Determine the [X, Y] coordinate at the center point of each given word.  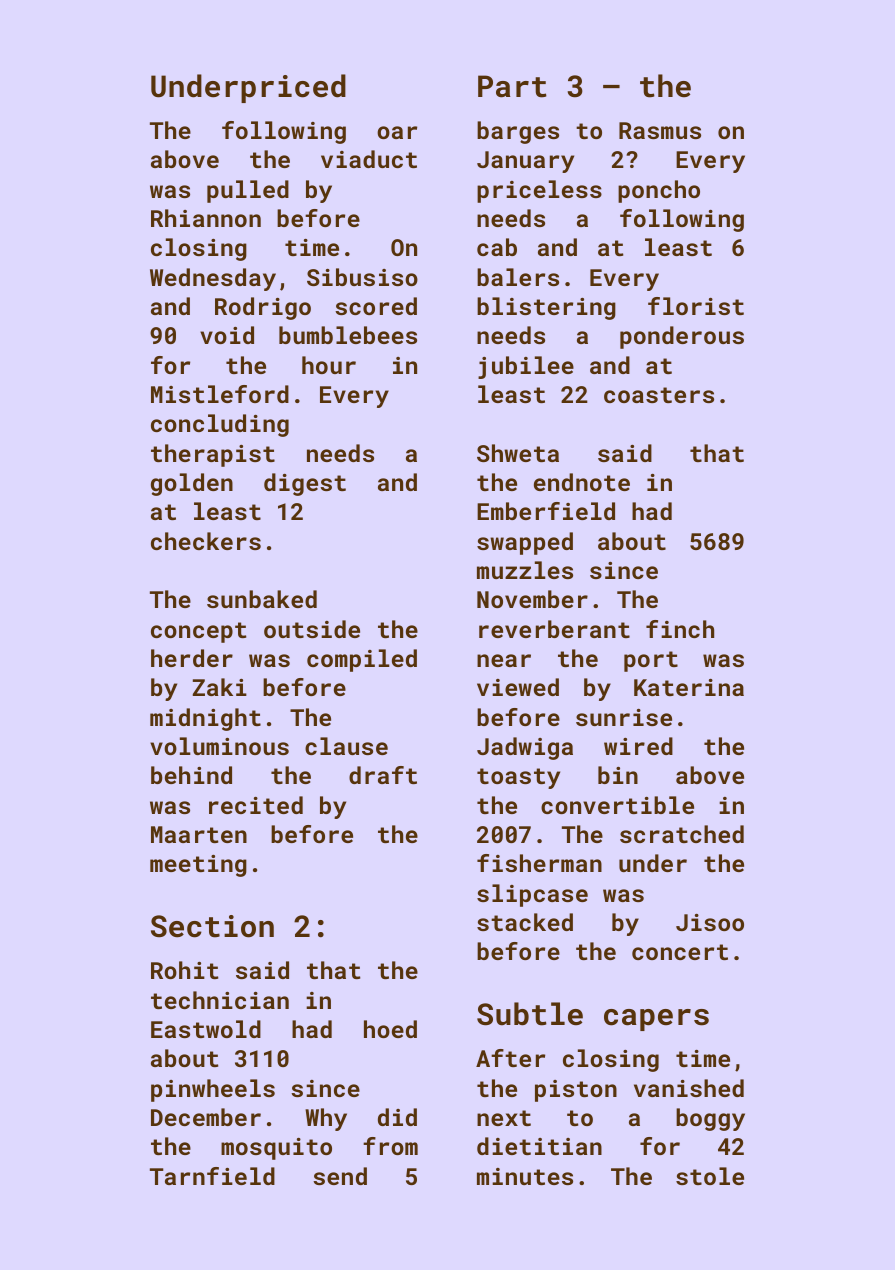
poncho [659, 191]
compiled [362, 660]
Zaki [220, 687]
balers [518, 277]
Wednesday [213, 279]
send [340, 1176]
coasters [659, 395]
